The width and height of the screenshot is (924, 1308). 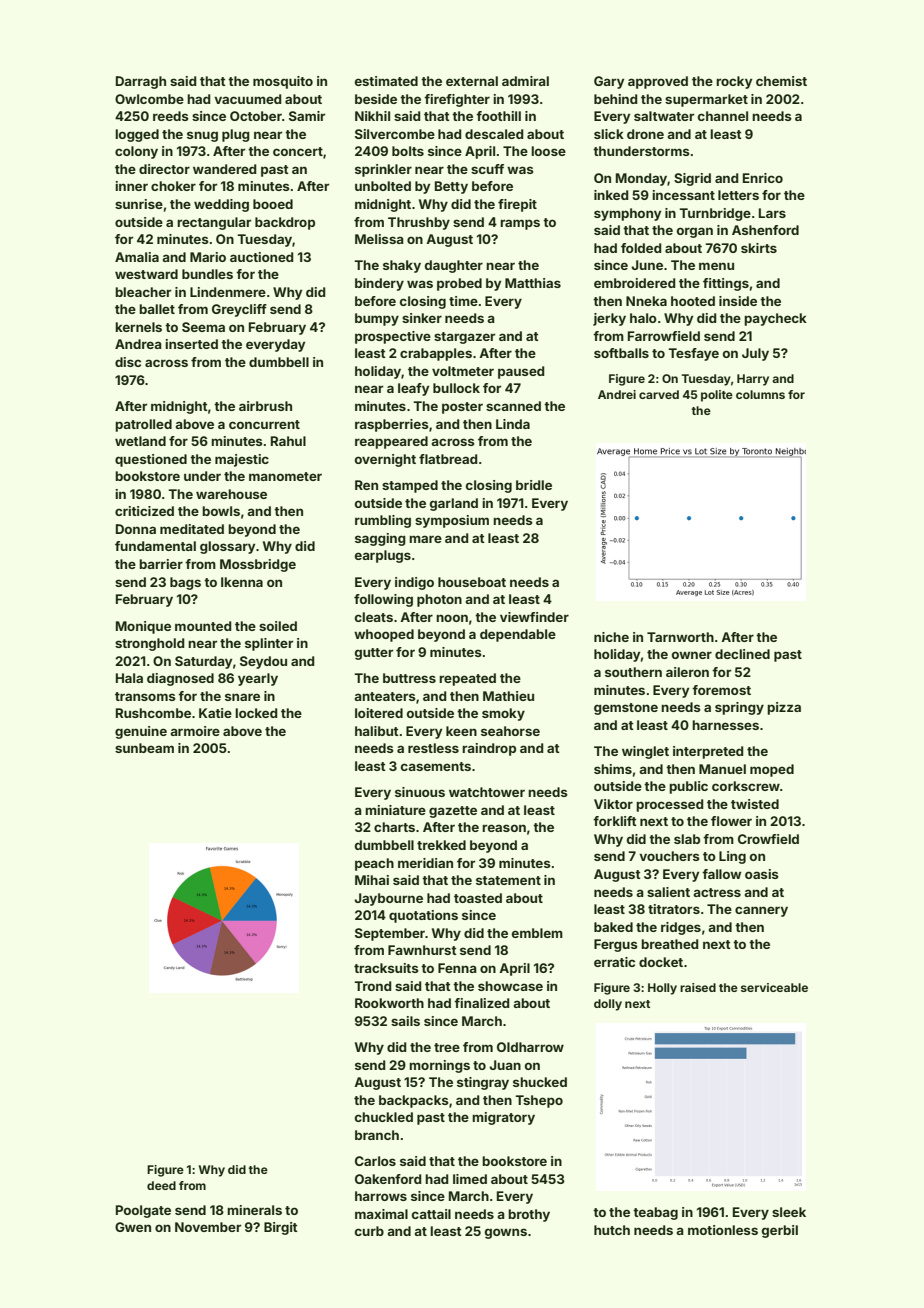 What do you see at coordinates (548, 151) in the screenshot?
I see `loose` at bounding box center [548, 151].
